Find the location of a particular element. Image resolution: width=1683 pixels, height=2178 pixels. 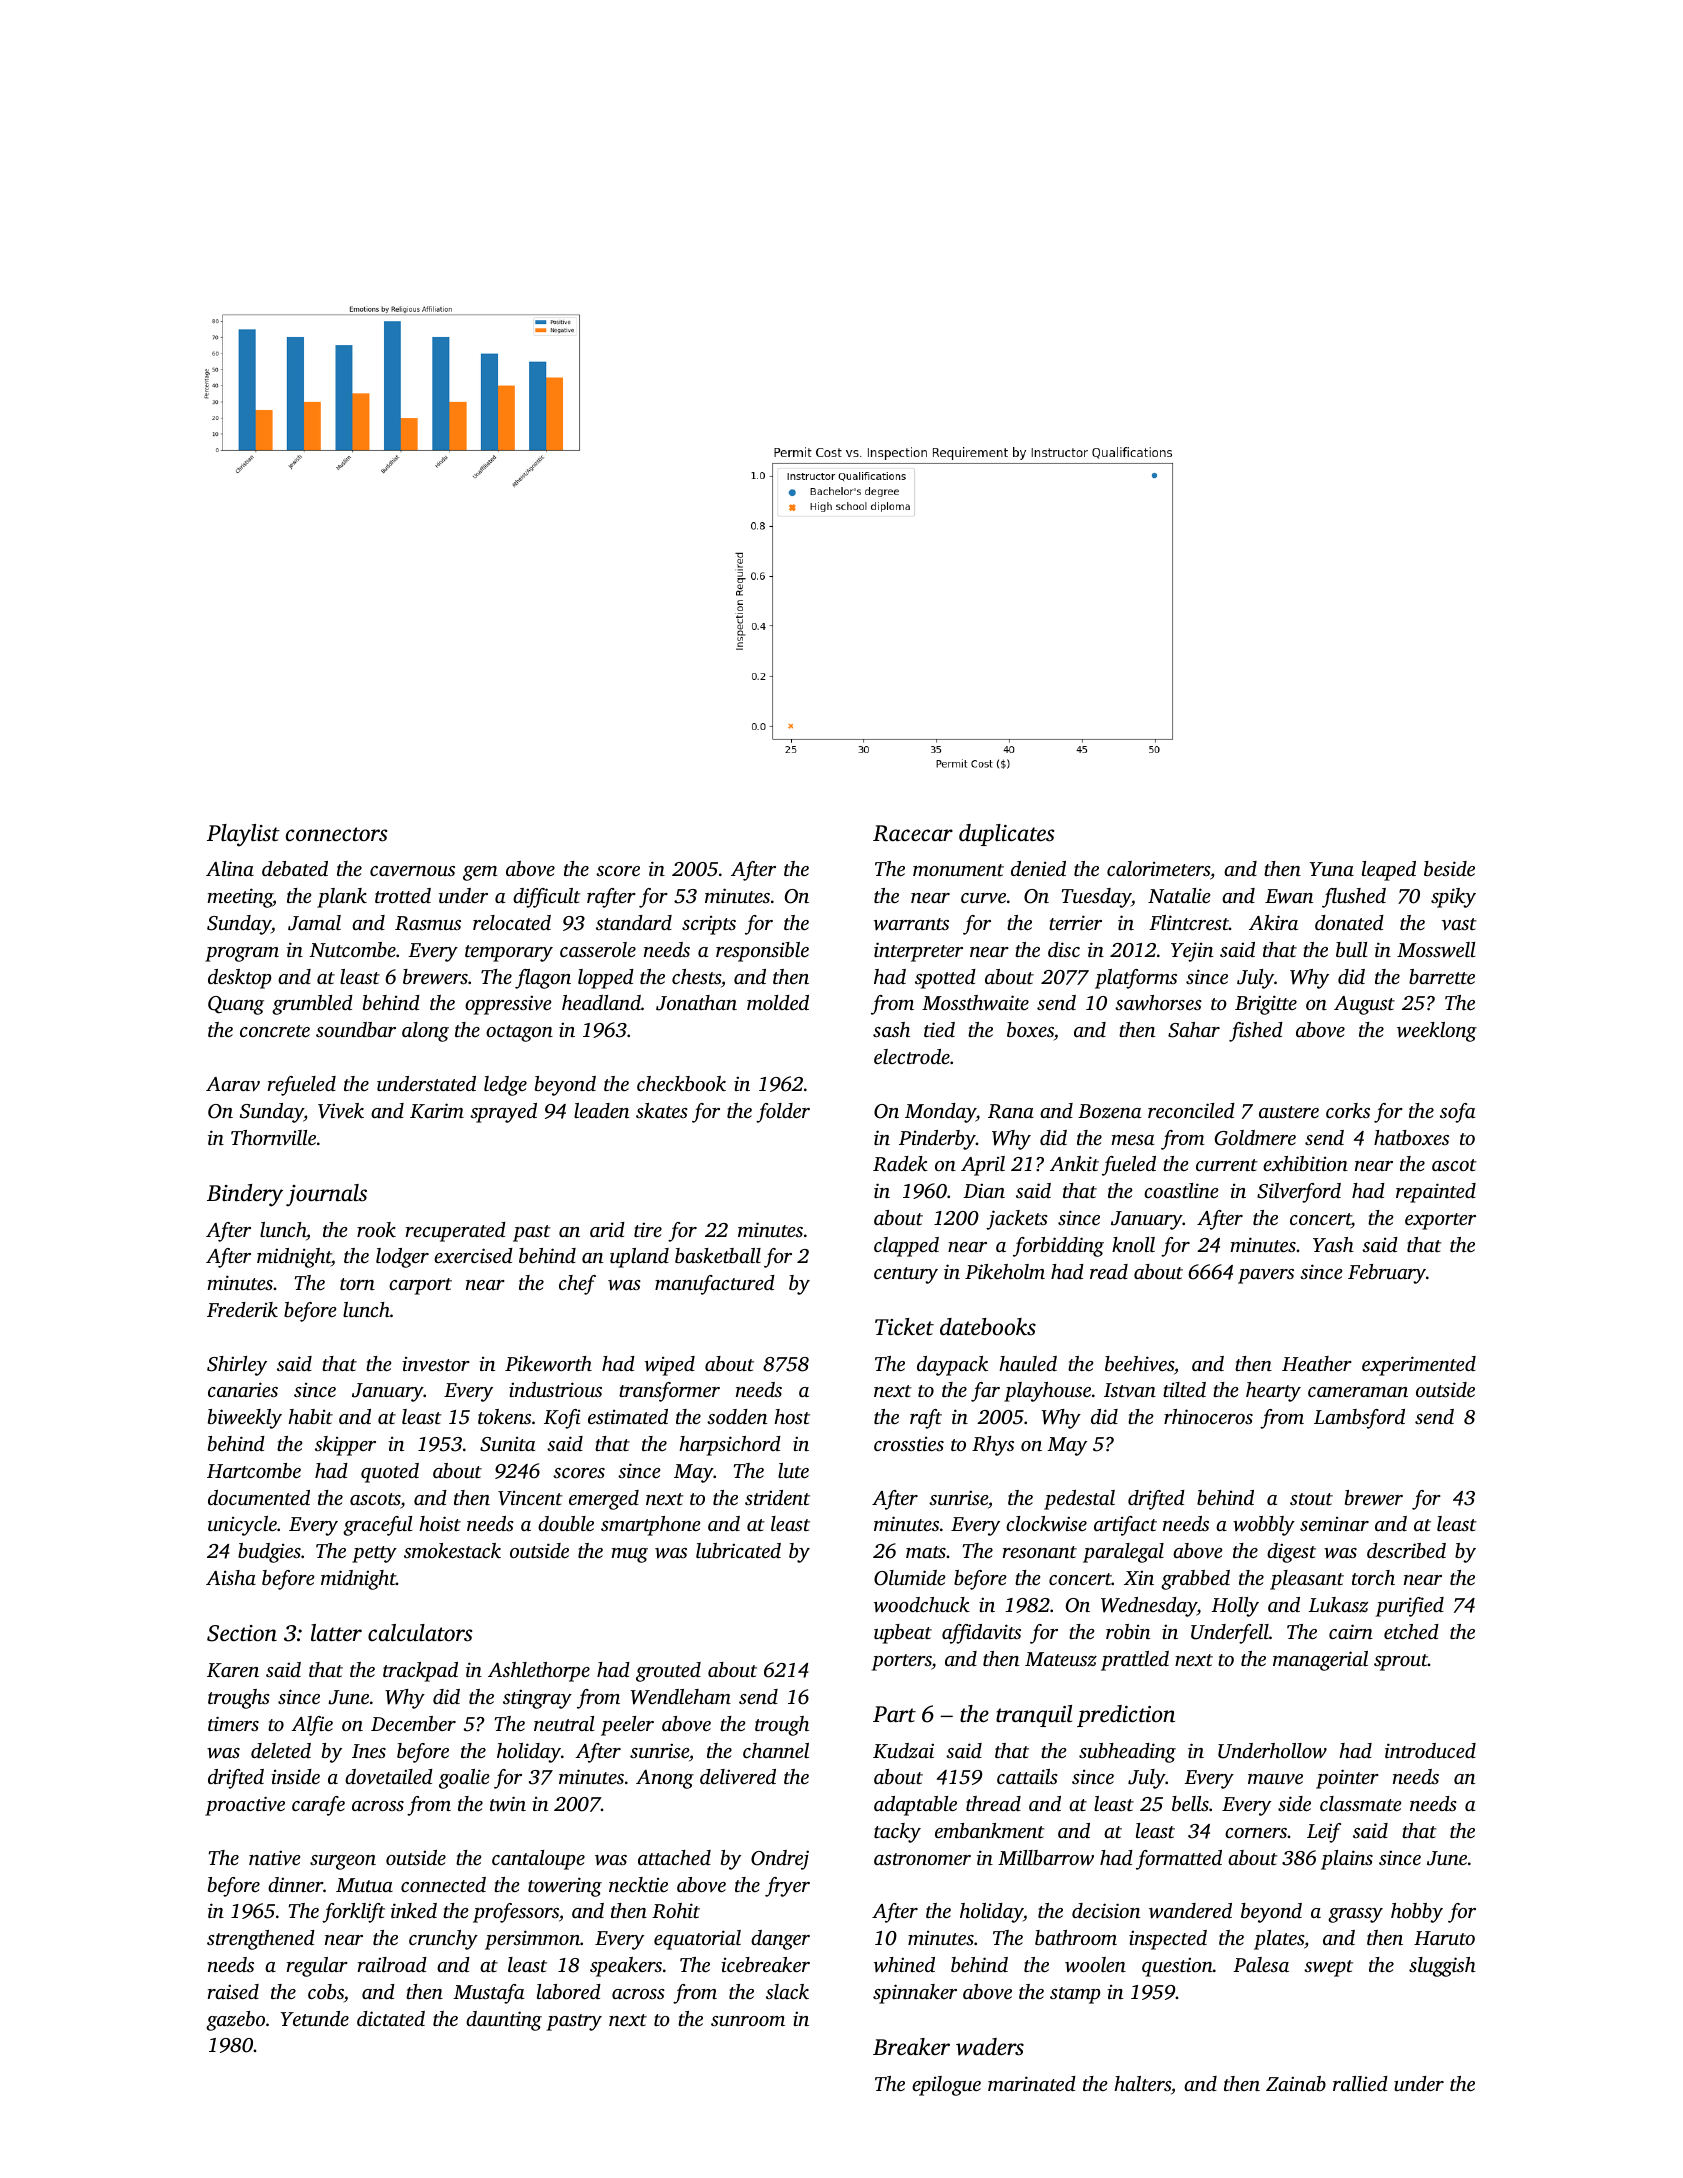

pointer is located at coordinates (1347, 1779).
